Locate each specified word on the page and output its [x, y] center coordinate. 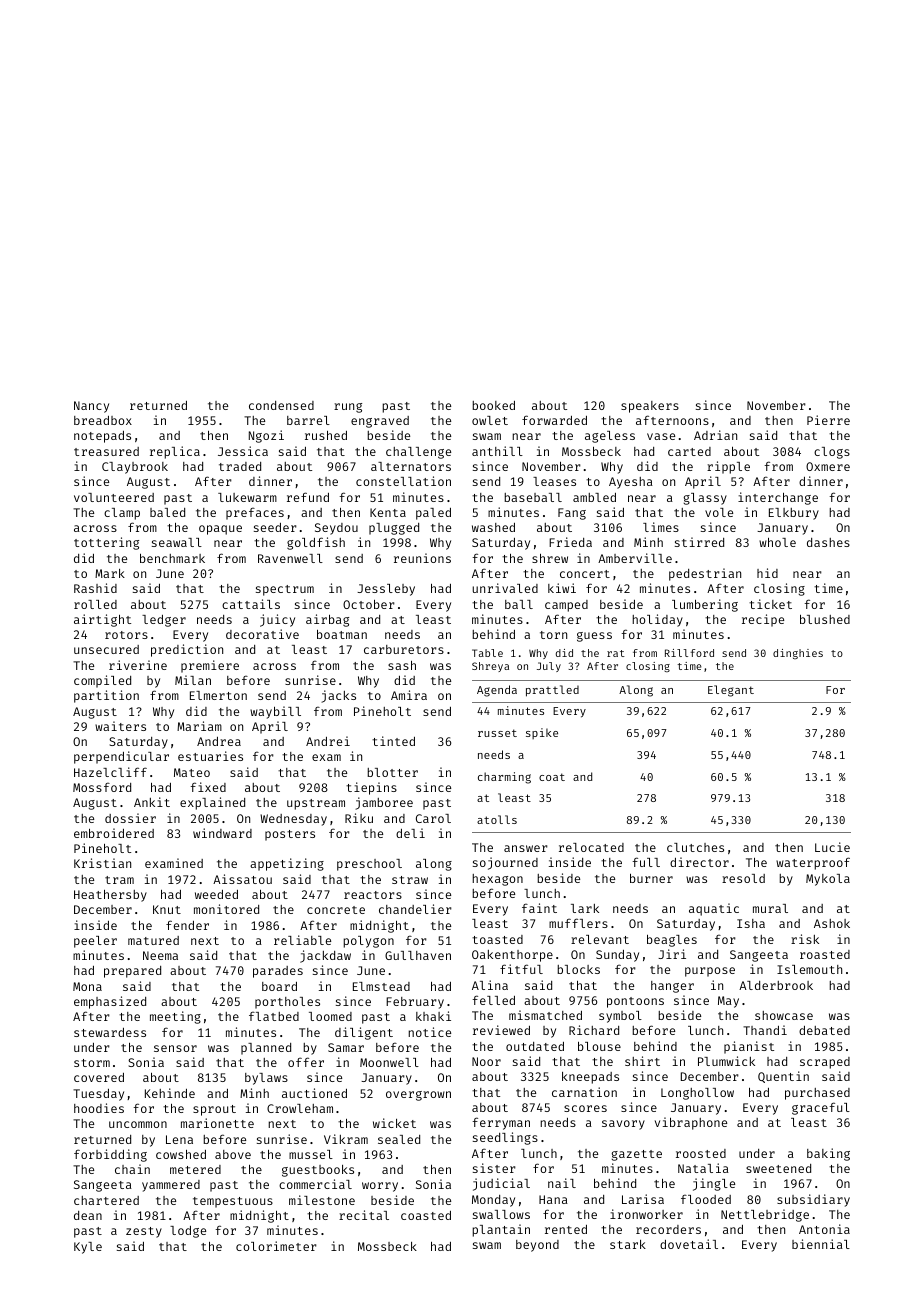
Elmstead [381, 986]
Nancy [91, 407]
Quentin [783, 1077]
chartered [106, 1200]
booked [493, 405]
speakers [650, 407]
